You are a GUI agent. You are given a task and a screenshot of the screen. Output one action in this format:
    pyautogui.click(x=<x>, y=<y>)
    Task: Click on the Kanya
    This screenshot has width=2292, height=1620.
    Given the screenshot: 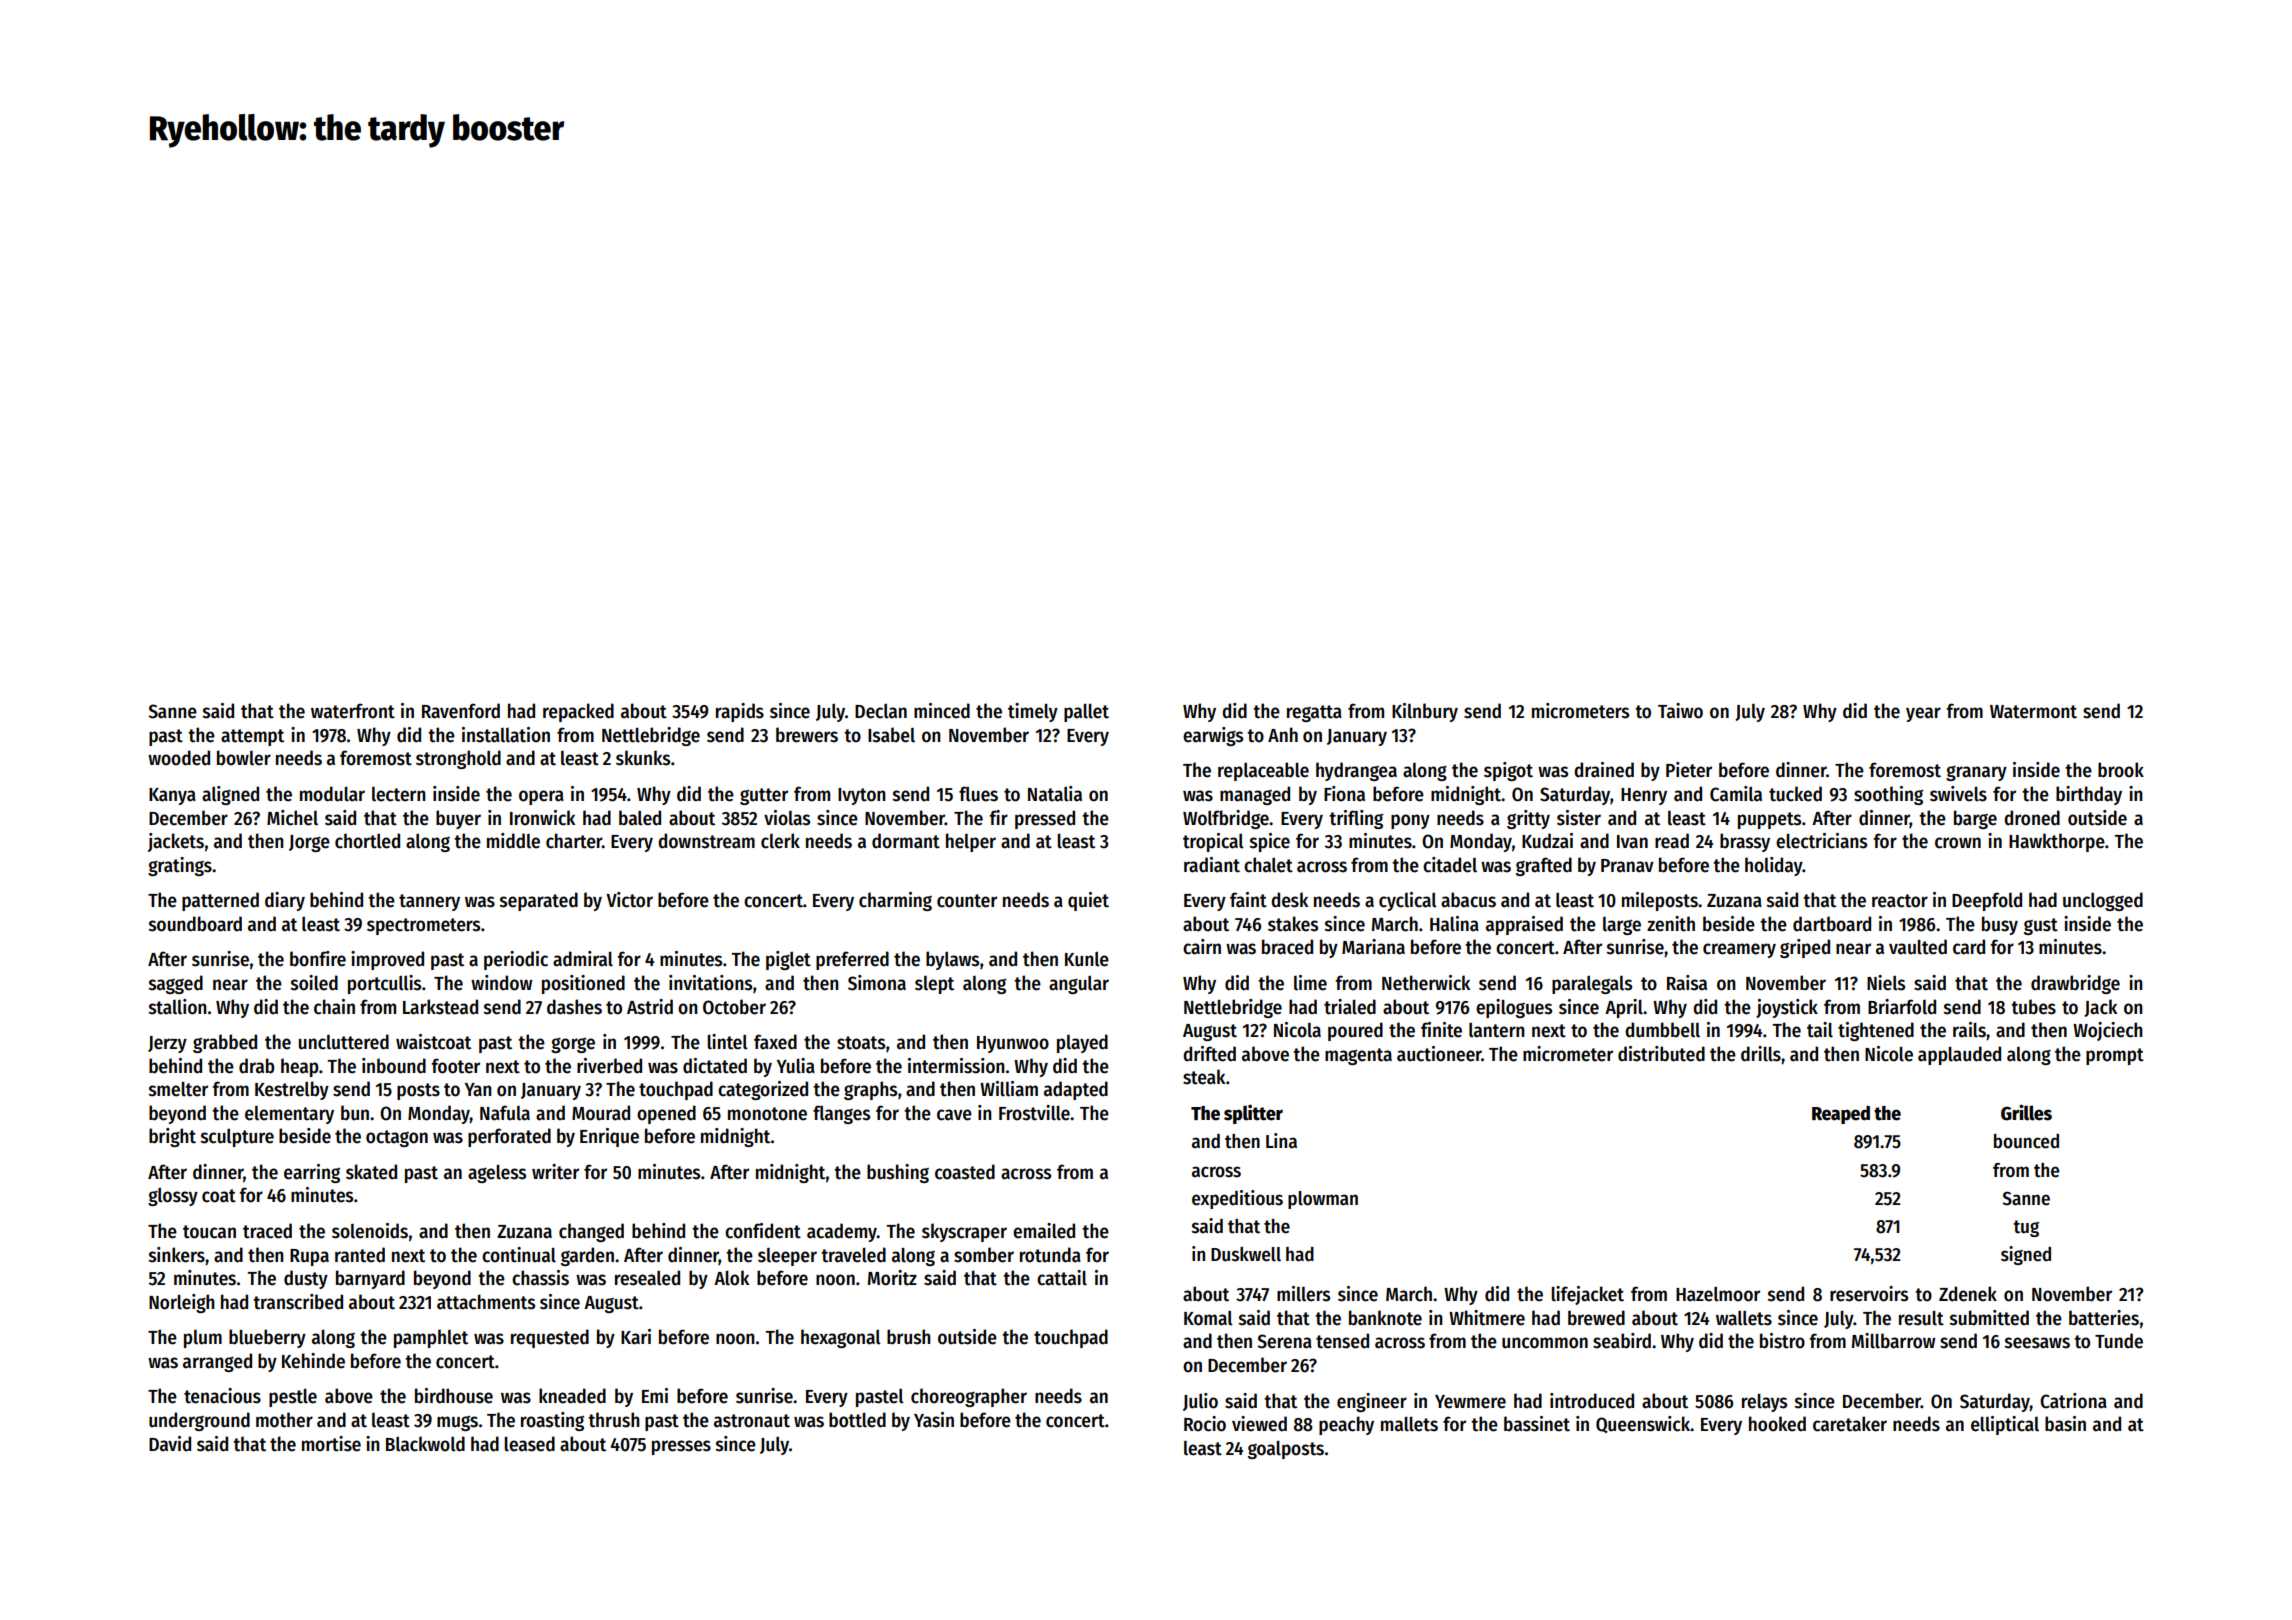 What is the action you would take?
    pyautogui.click(x=172, y=796)
